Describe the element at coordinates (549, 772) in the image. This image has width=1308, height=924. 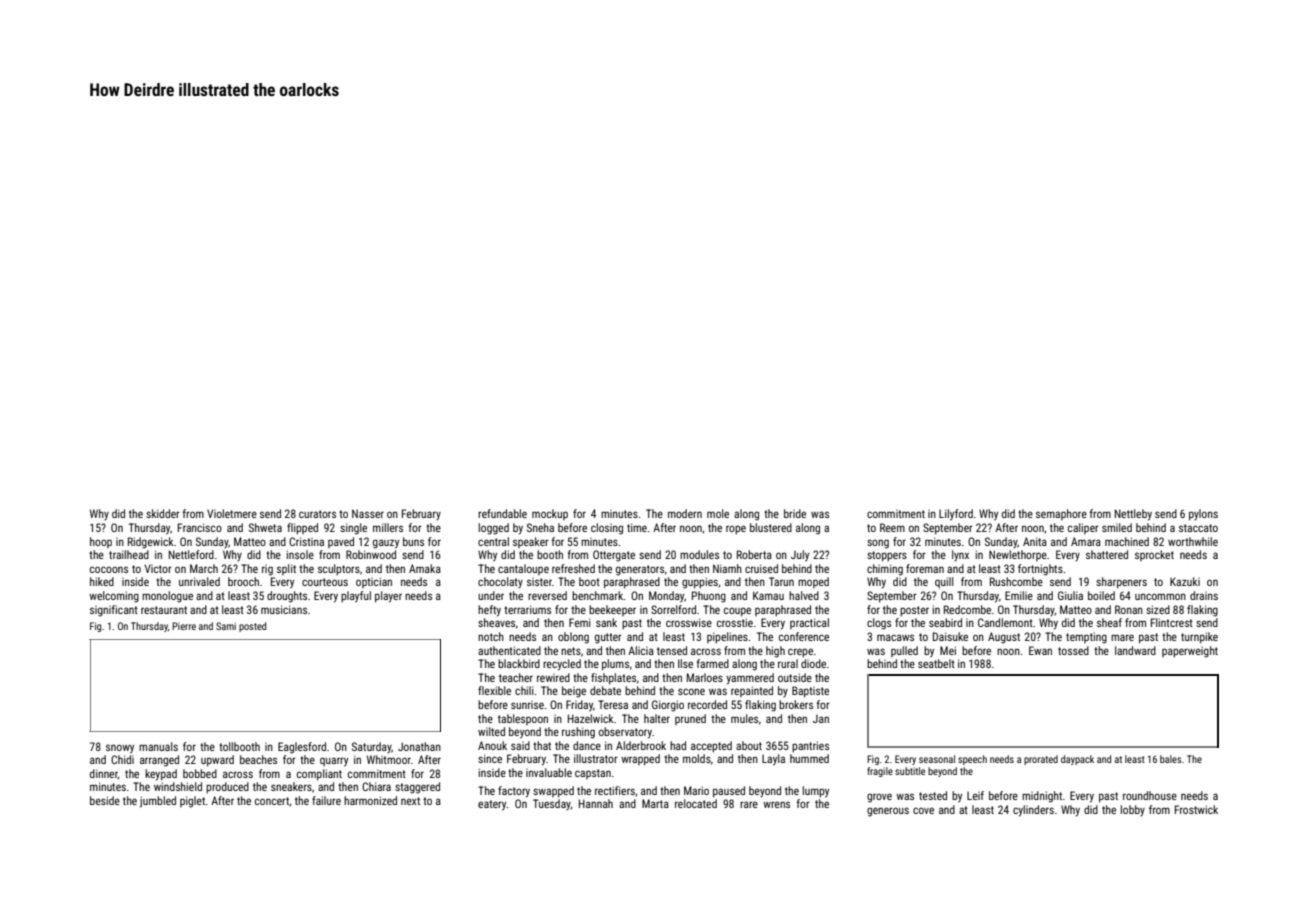
I see `invaluable` at that location.
